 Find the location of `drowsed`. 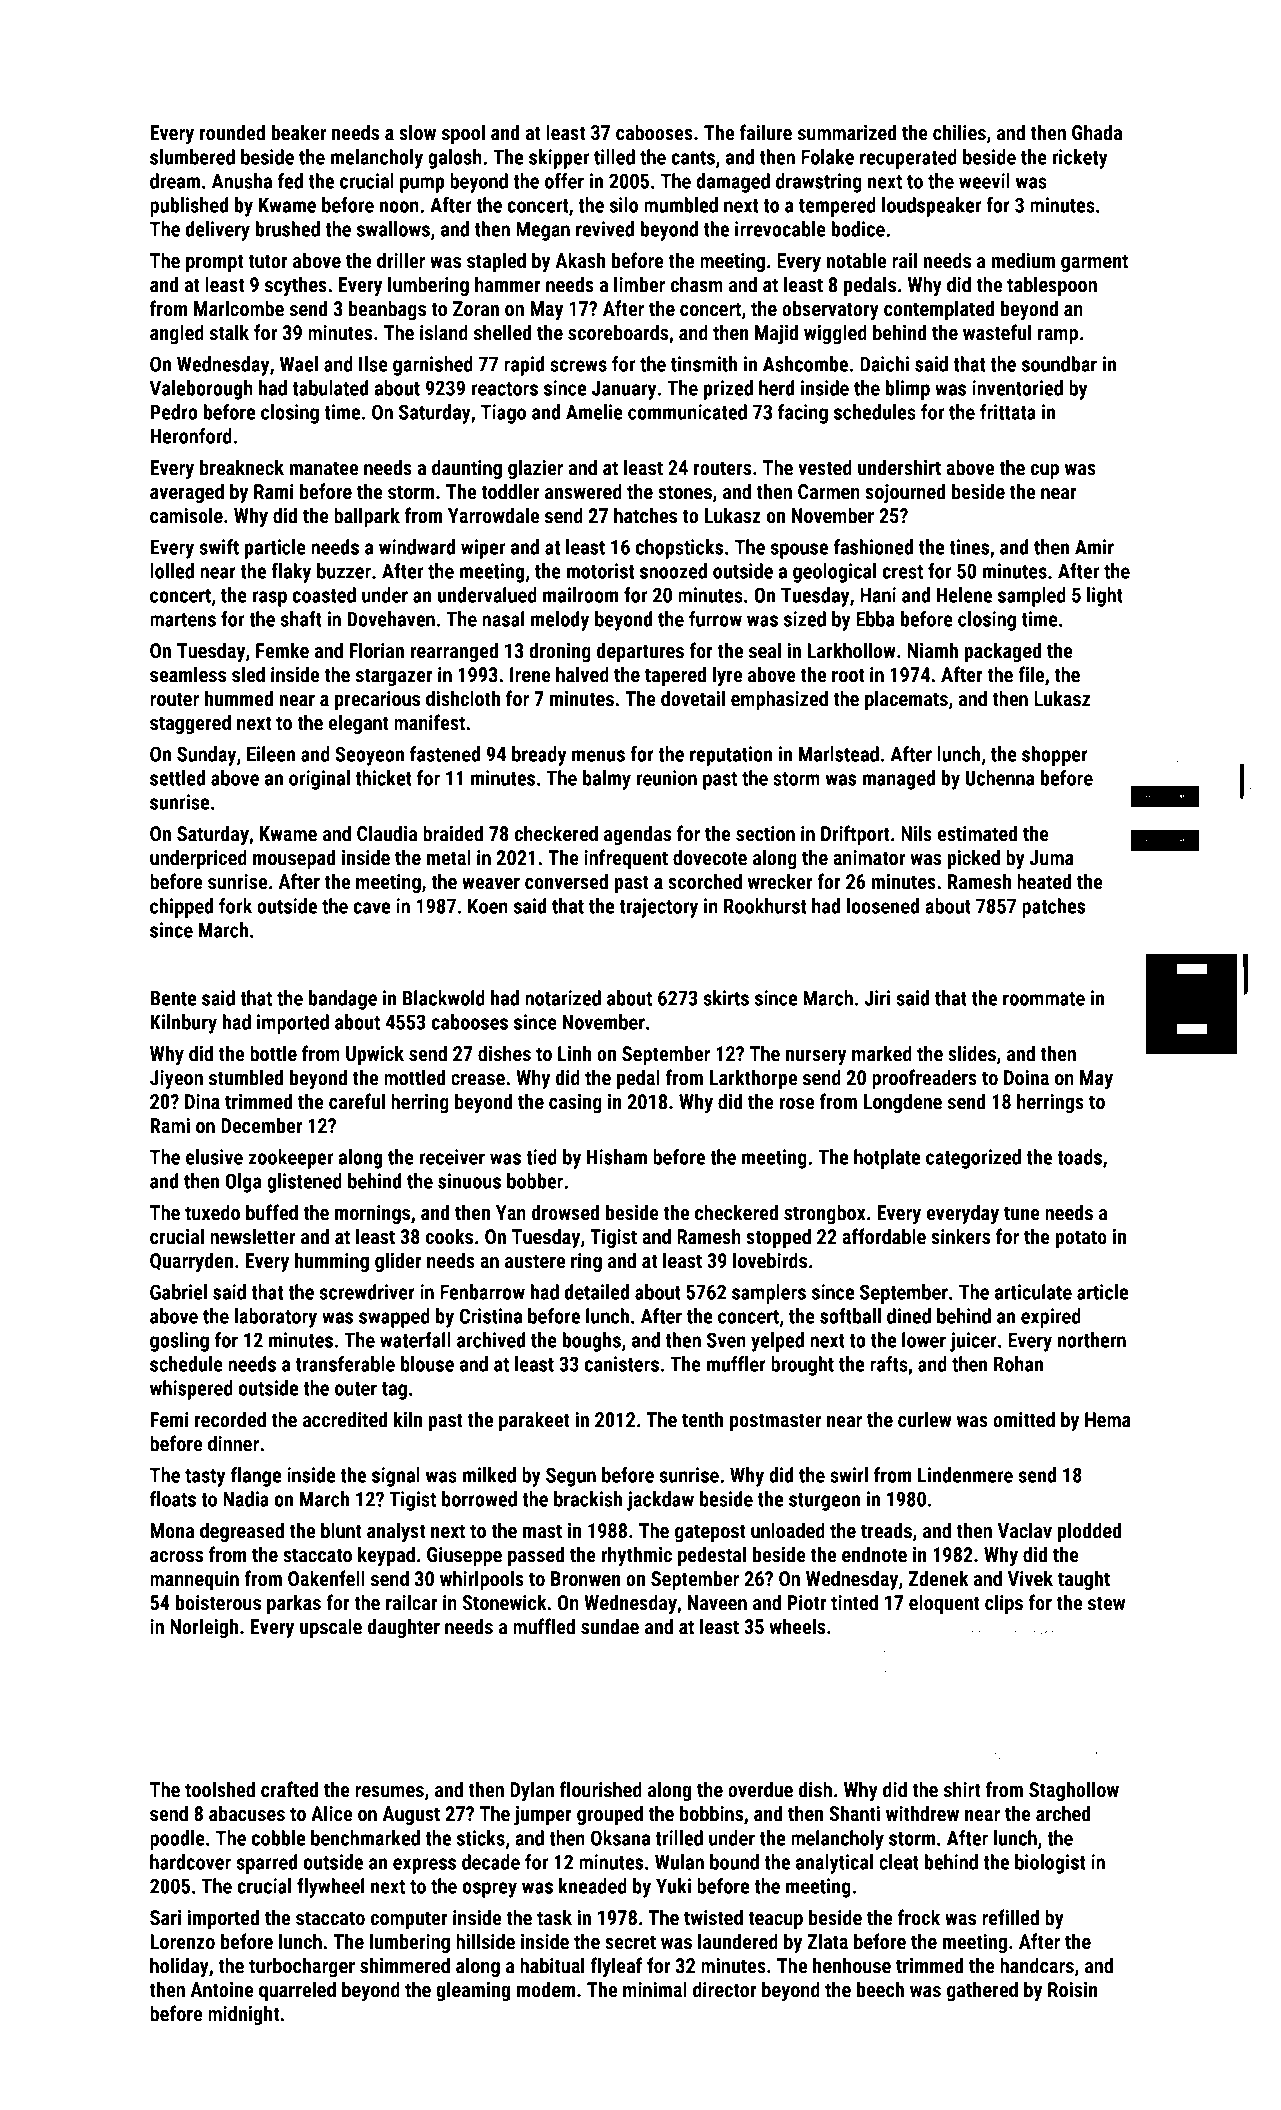

drowsed is located at coordinates (565, 1212).
